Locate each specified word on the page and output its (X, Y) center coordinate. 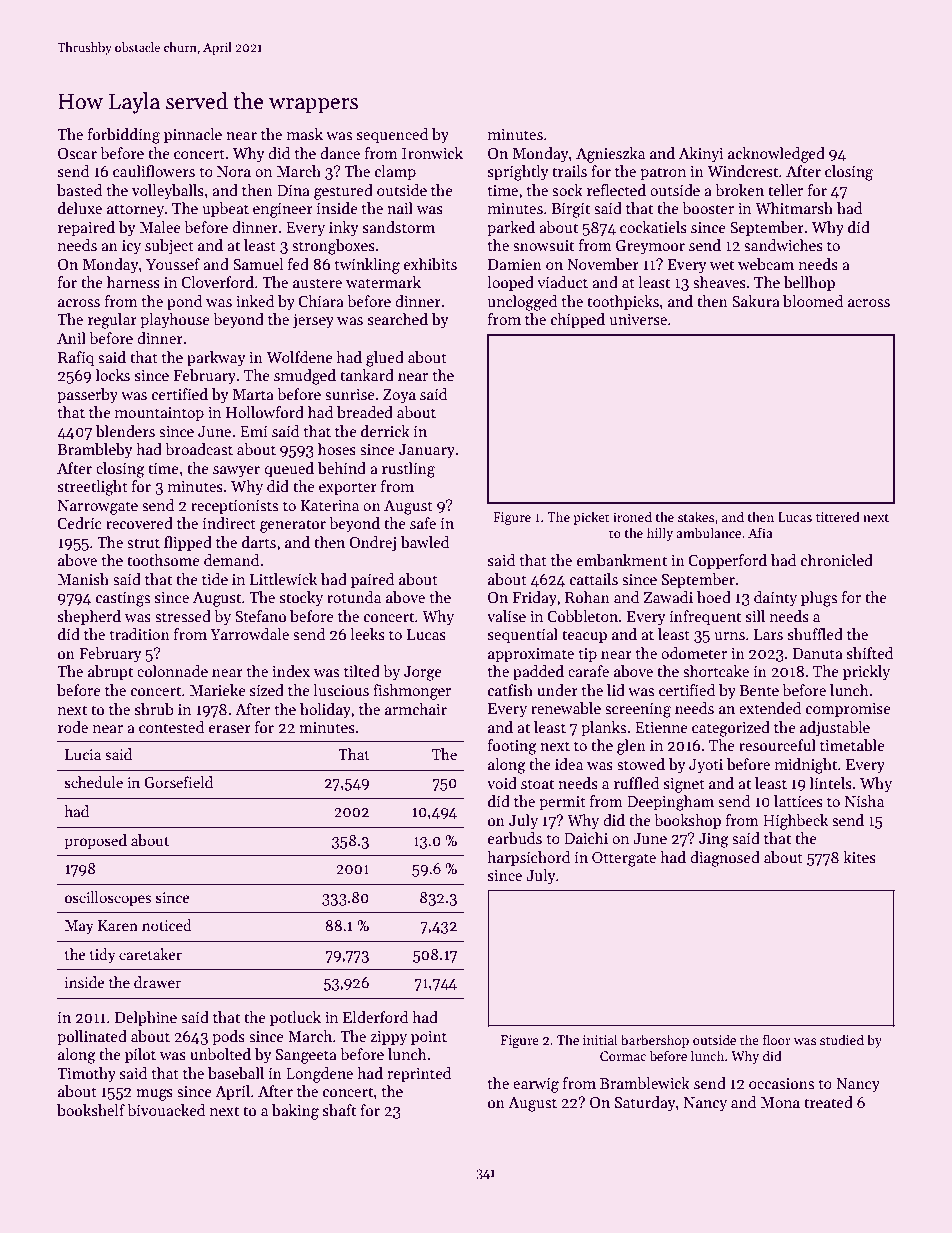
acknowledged (776, 155)
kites (859, 857)
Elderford (375, 1017)
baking (295, 1112)
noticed (167, 925)
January (427, 451)
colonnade (172, 671)
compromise (848, 710)
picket (591, 518)
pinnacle (193, 135)
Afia (760, 532)
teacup (584, 636)
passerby (87, 395)
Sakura (756, 301)
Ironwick (432, 153)
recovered (139, 523)
